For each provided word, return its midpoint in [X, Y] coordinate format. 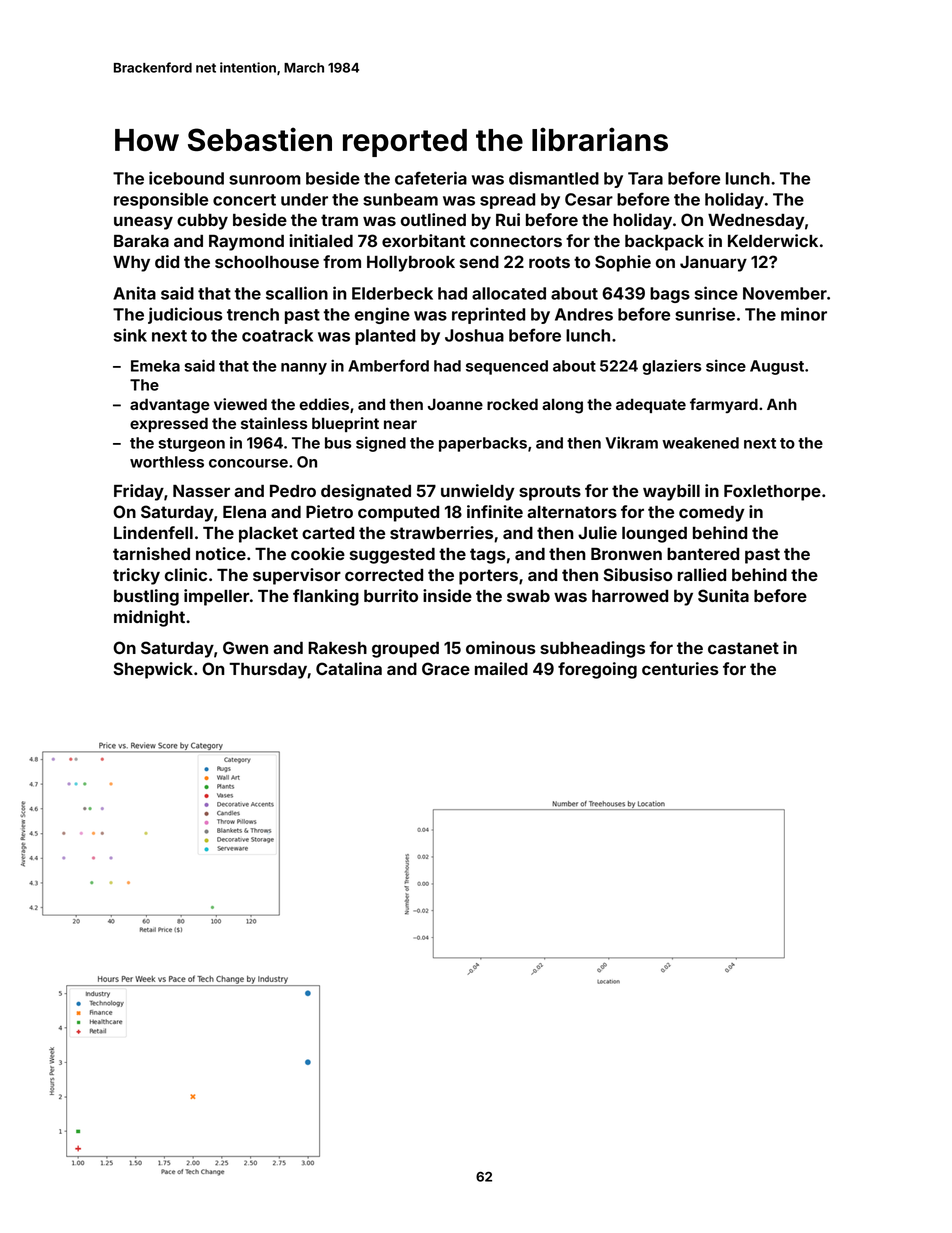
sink [130, 335]
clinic [186, 574]
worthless [167, 462]
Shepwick [153, 670]
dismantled [554, 178]
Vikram [631, 442]
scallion [297, 293]
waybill [671, 492]
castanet [743, 648]
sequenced [507, 367]
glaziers [671, 367]
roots [549, 262]
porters [488, 577]
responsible [161, 200]
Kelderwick [773, 240]
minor [804, 314]
